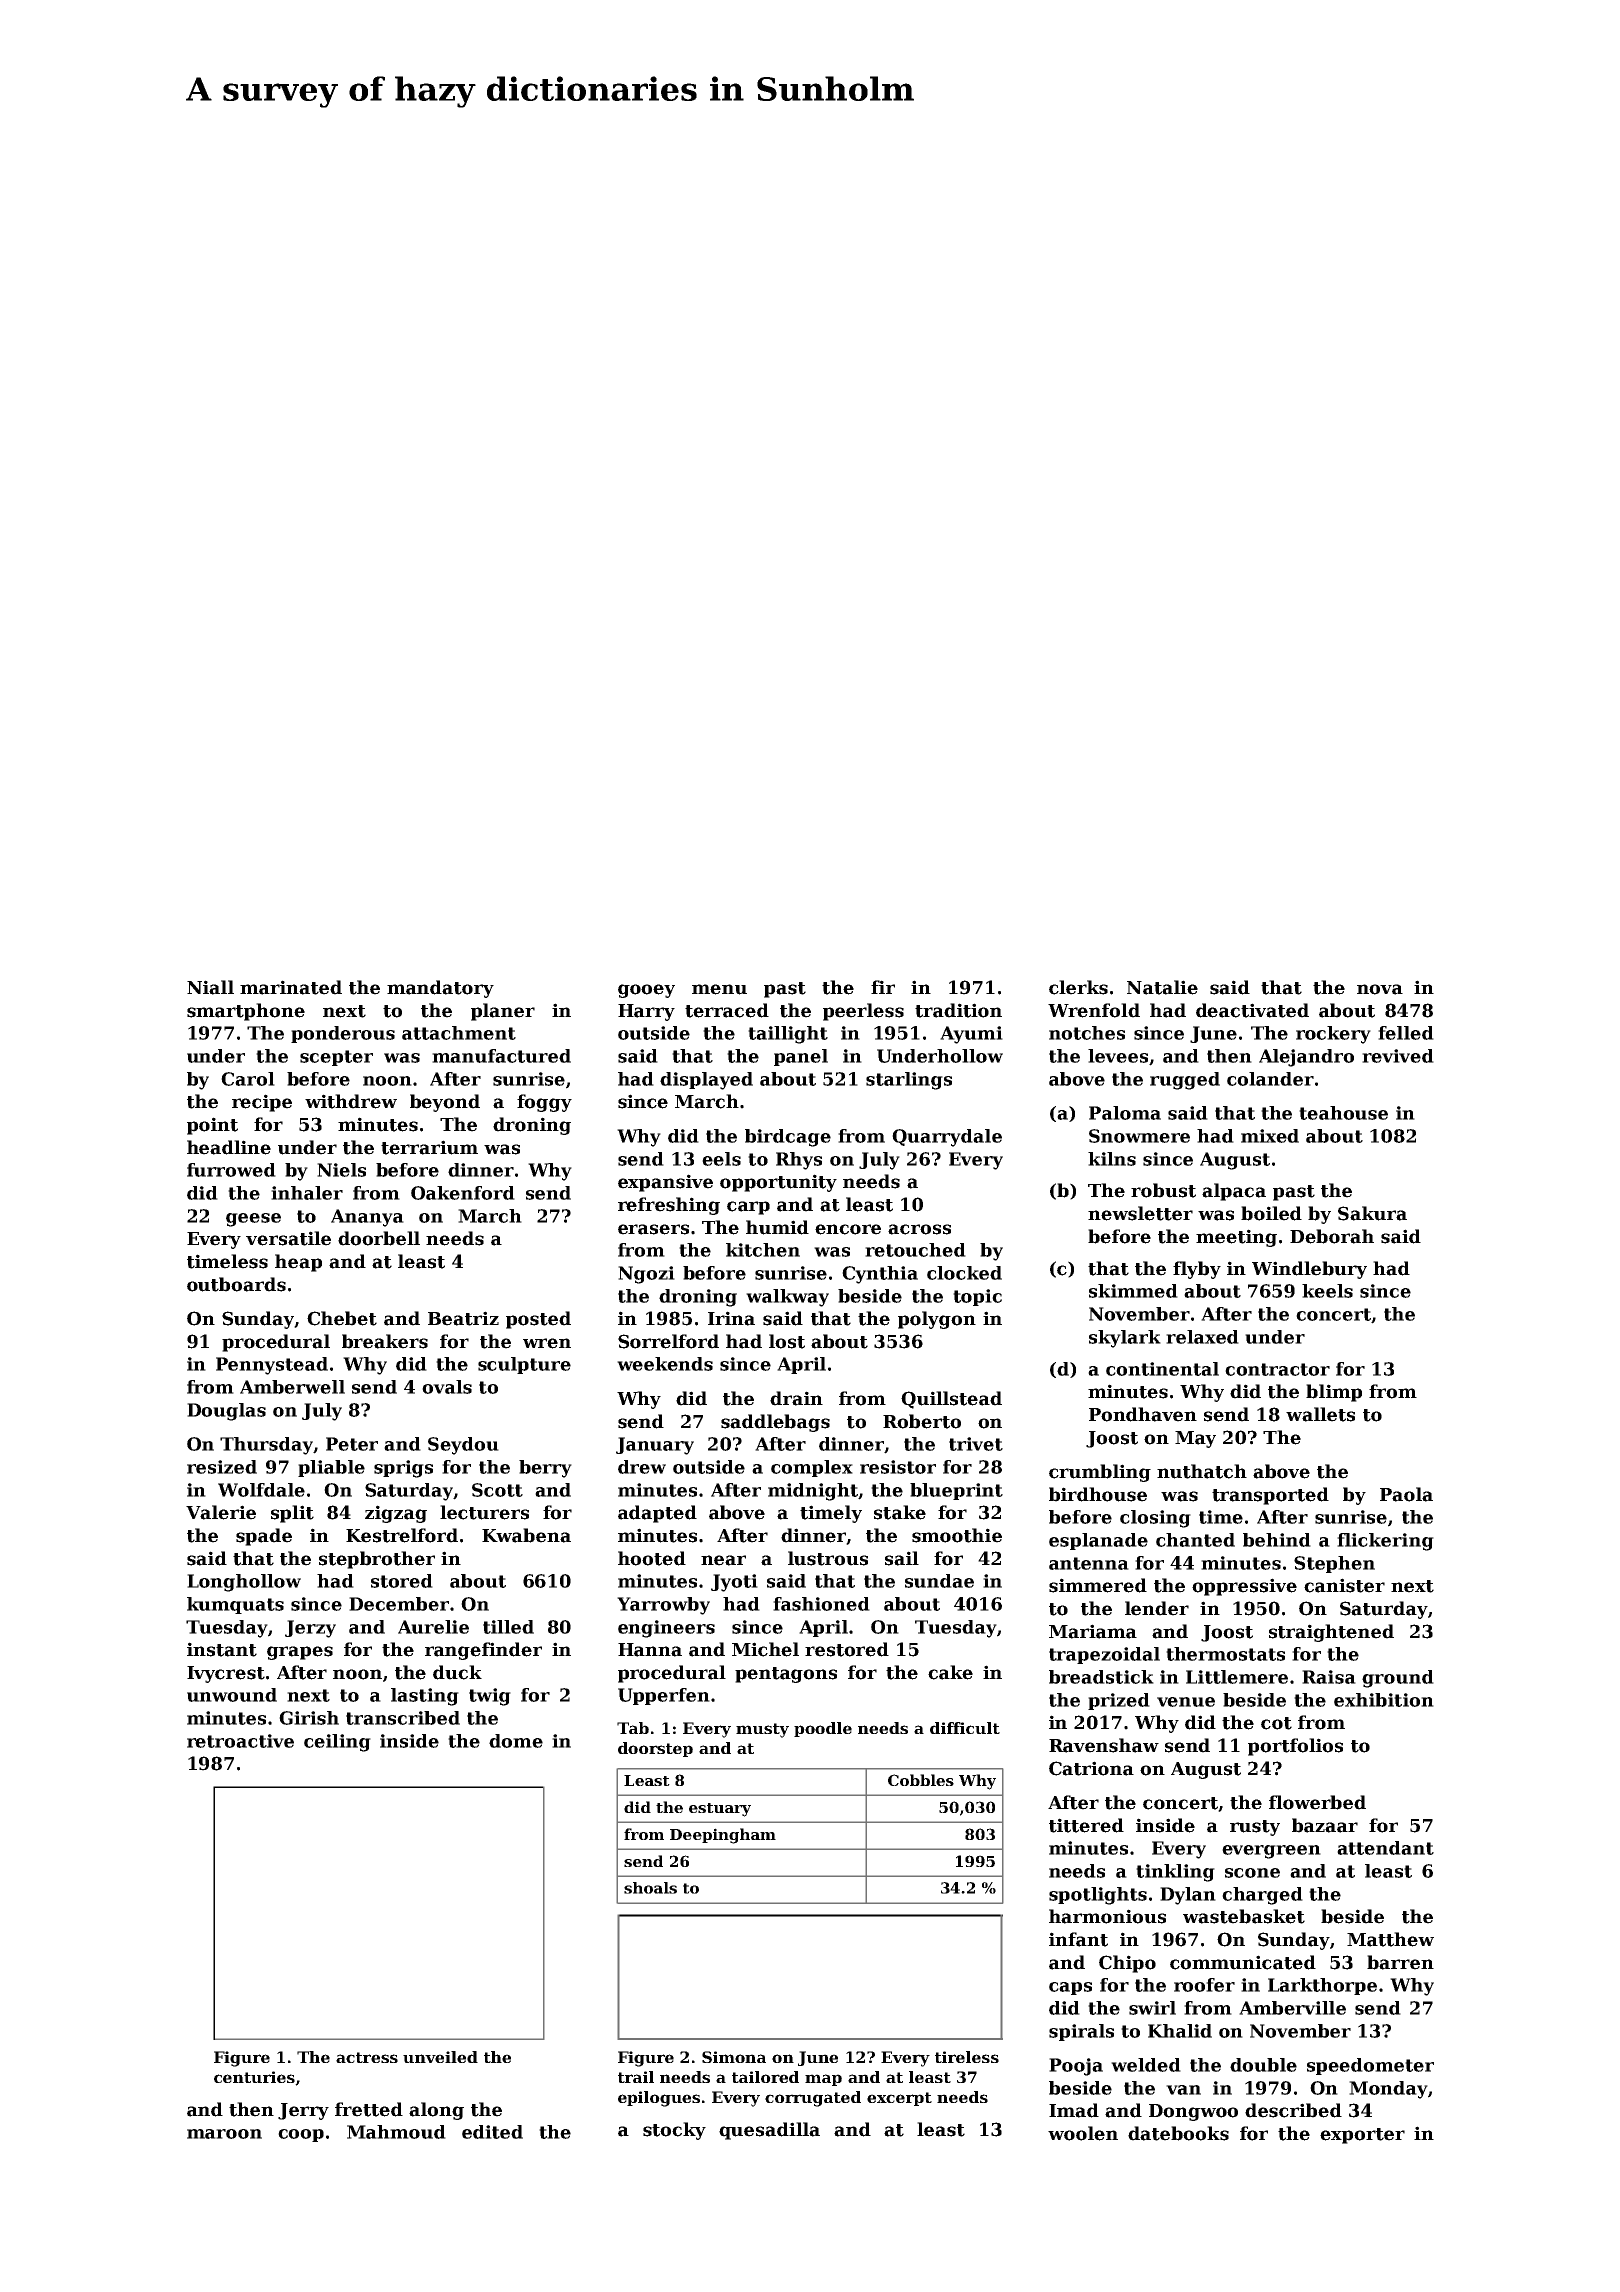 The image size is (1620, 2292). What do you see at coordinates (399, 1604) in the screenshot?
I see `December` at bounding box center [399, 1604].
